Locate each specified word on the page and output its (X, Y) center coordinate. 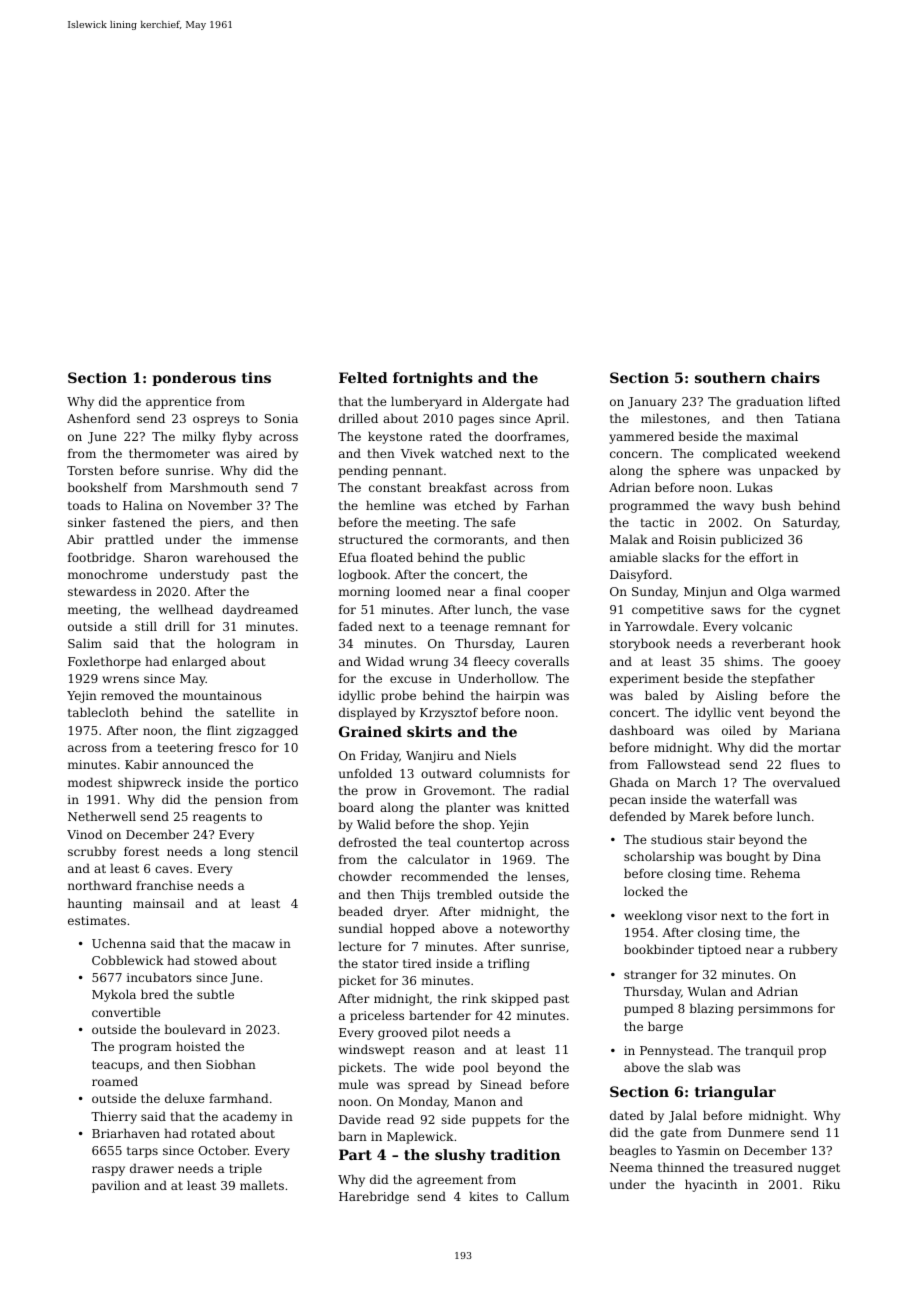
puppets (496, 1121)
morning (364, 593)
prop (812, 1053)
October (223, 1150)
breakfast (457, 487)
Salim (85, 643)
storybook (640, 644)
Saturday (810, 523)
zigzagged (267, 731)
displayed (368, 713)
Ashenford (98, 418)
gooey (822, 664)
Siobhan (231, 1064)
